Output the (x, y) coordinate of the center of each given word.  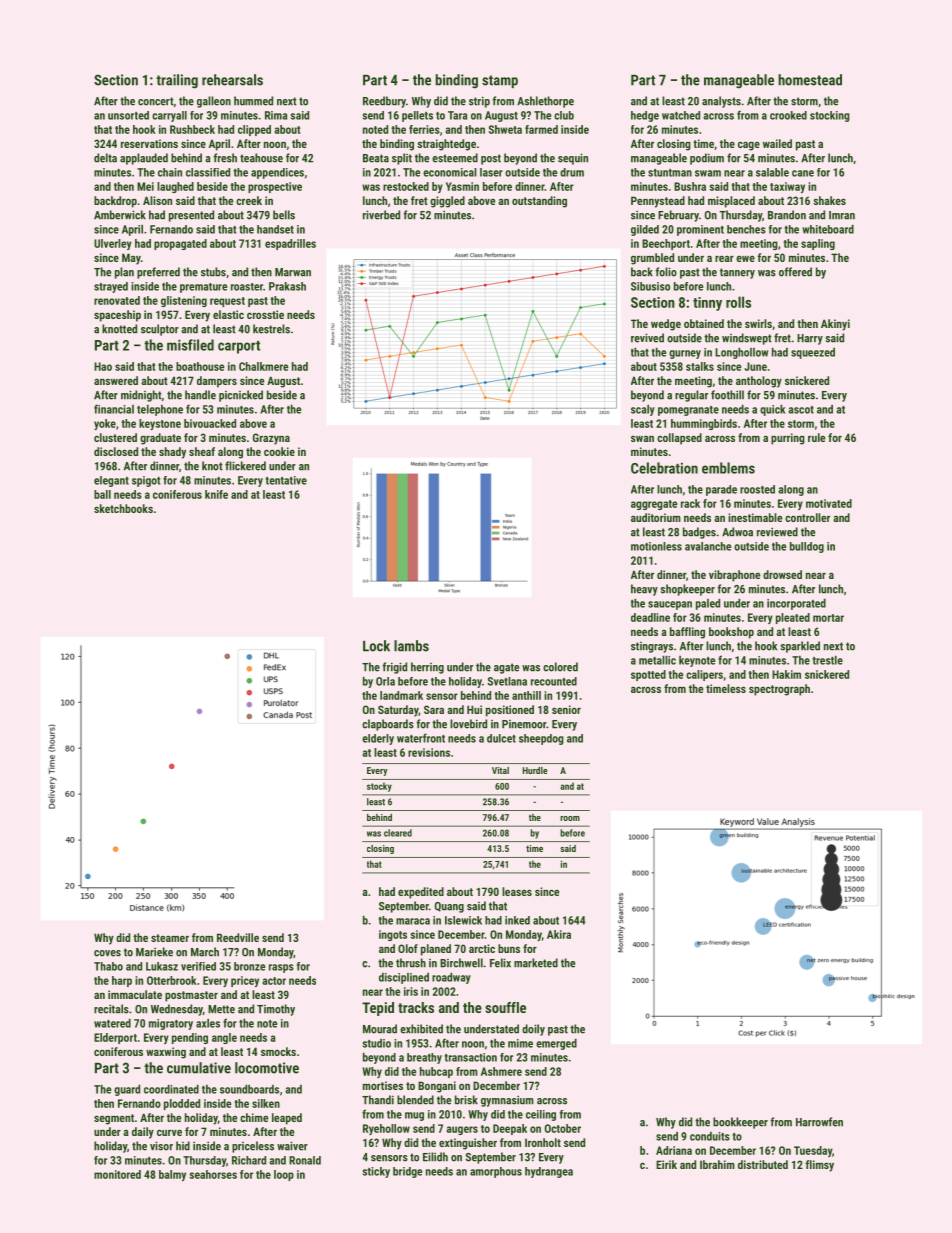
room (570, 818)
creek (249, 200)
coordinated (171, 1089)
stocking (830, 116)
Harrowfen (819, 1122)
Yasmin (462, 186)
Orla (385, 681)
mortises (383, 1085)
